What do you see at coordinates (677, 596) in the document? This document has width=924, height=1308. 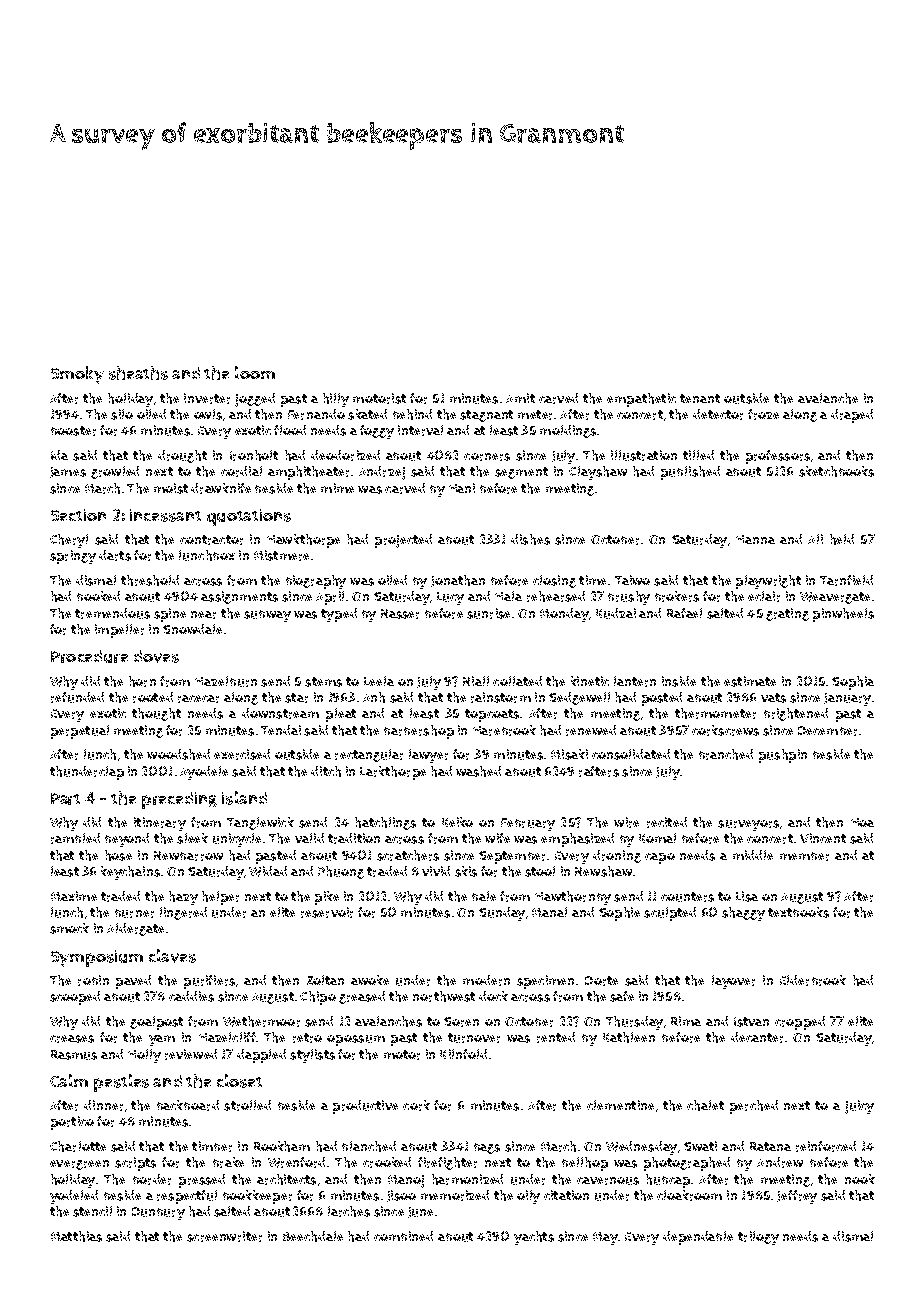 I see `brokers` at bounding box center [677, 596].
